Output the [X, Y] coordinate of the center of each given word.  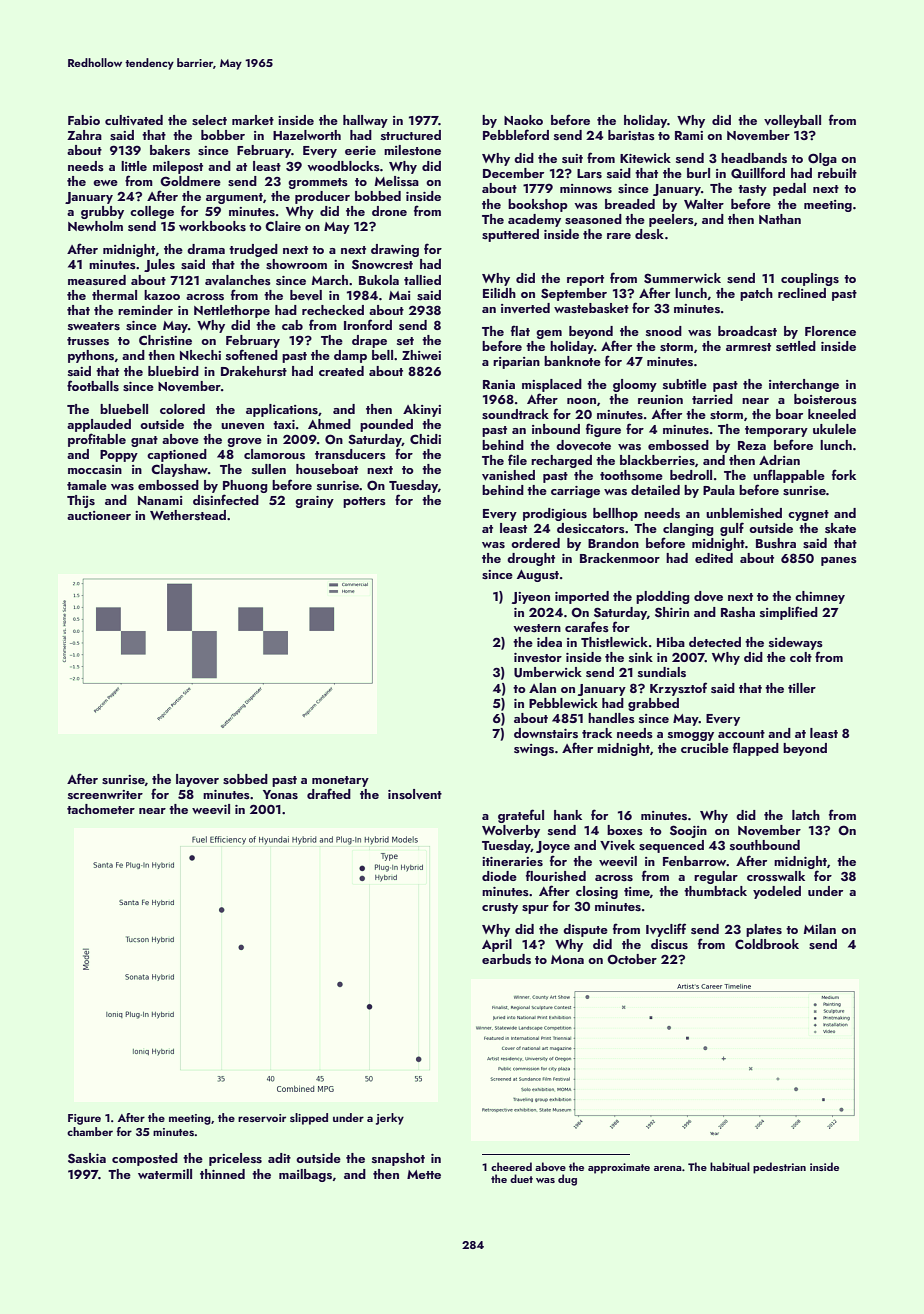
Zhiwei [421, 355]
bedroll [691, 475]
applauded [99, 425]
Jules [159, 265]
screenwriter [105, 795]
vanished [508, 475]
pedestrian [779, 1168]
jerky [390, 1119]
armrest [748, 347]
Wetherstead [188, 515]
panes [839, 561]
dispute [585, 930]
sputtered [510, 235]
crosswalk [776, 876]
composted [145, 1159]
